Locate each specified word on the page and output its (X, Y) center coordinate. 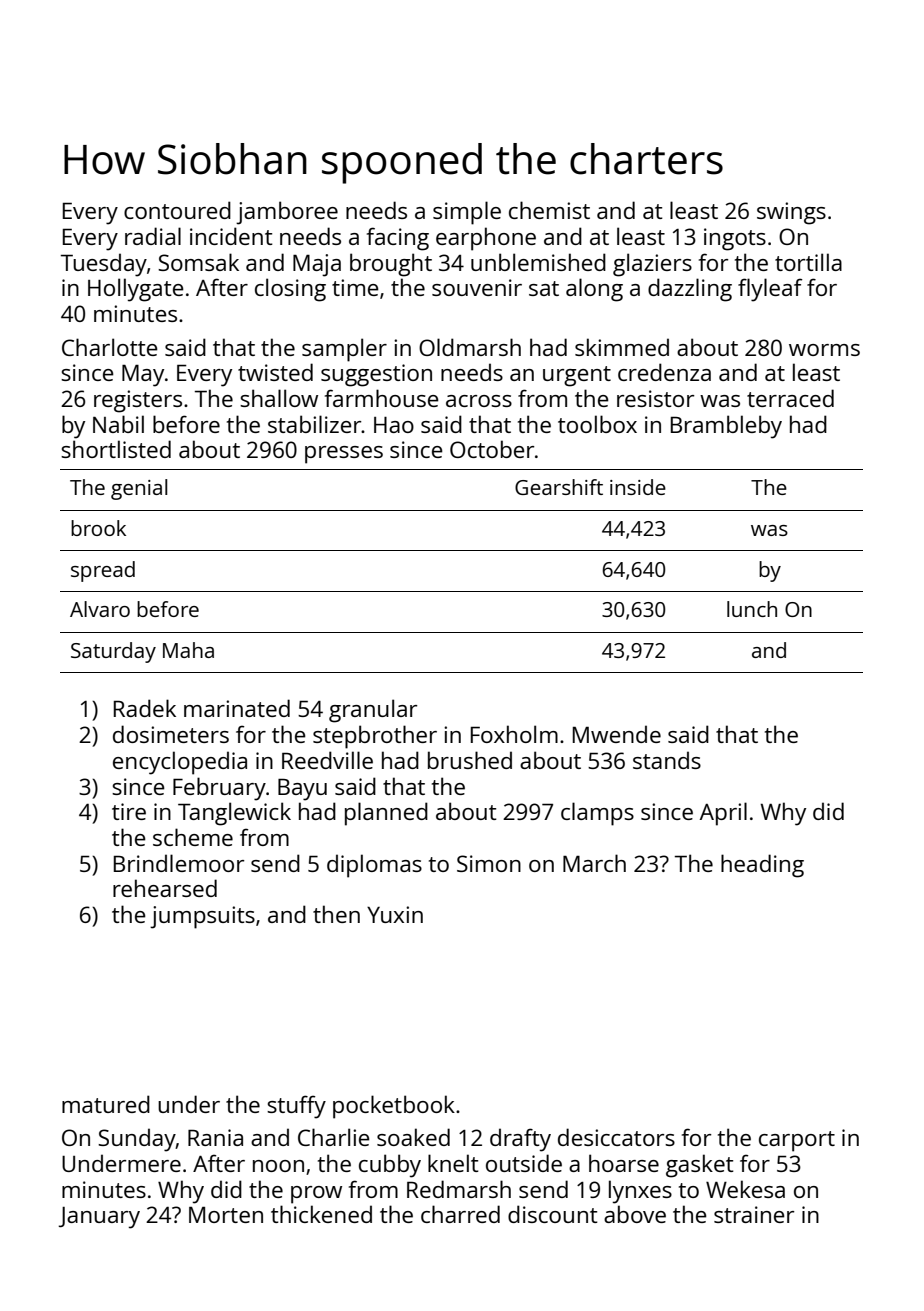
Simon (489, 863)
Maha (188, 650)
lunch (752, 609)
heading (762, 866)
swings (791, 213)
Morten (226, 1214)
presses (344, 455)
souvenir (477, 287)
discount (553, 1214)
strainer (754, 1214)
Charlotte (110, 347)
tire (129, 811)
